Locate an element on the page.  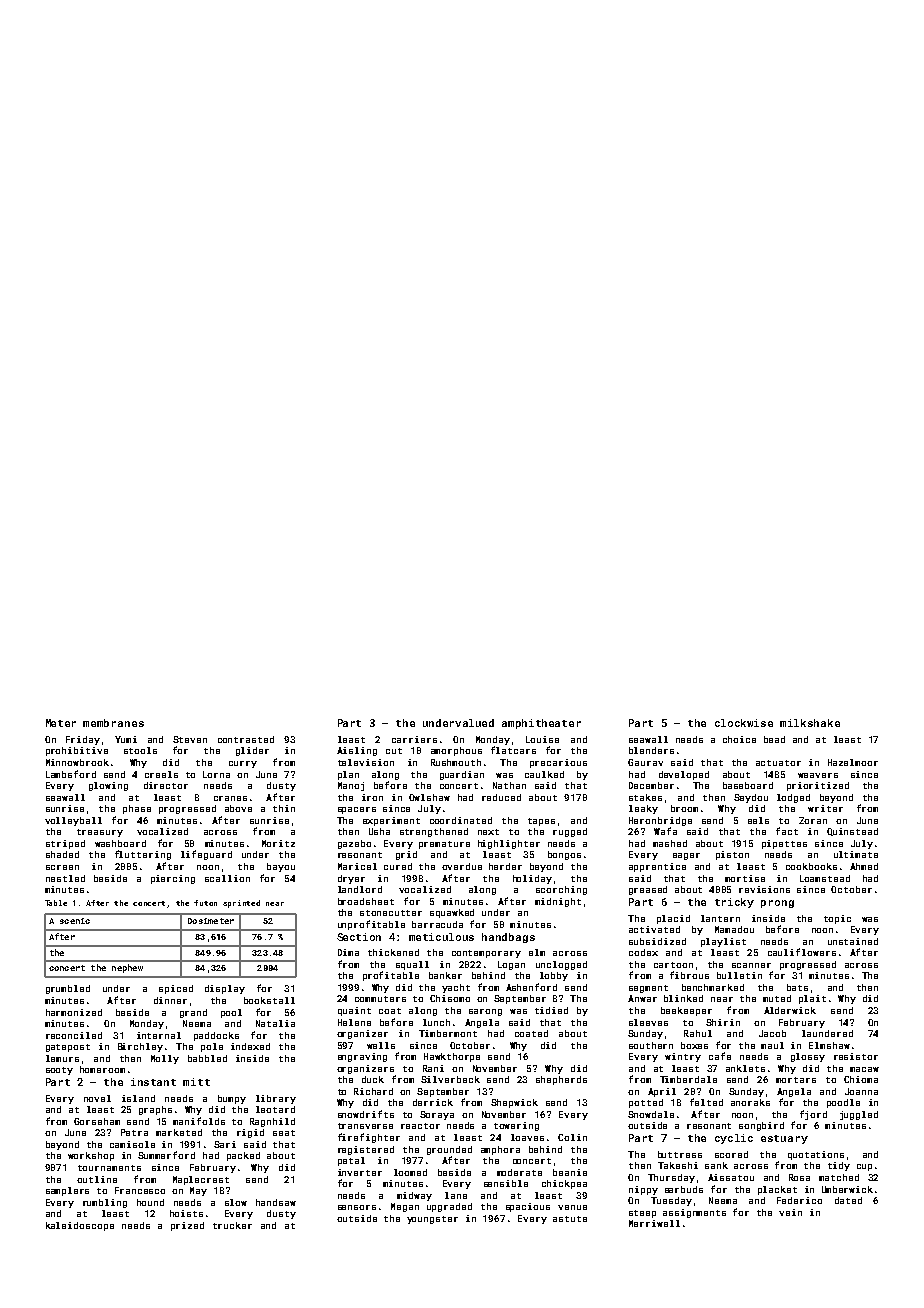
bongos is located at coordinates (564, 855).
